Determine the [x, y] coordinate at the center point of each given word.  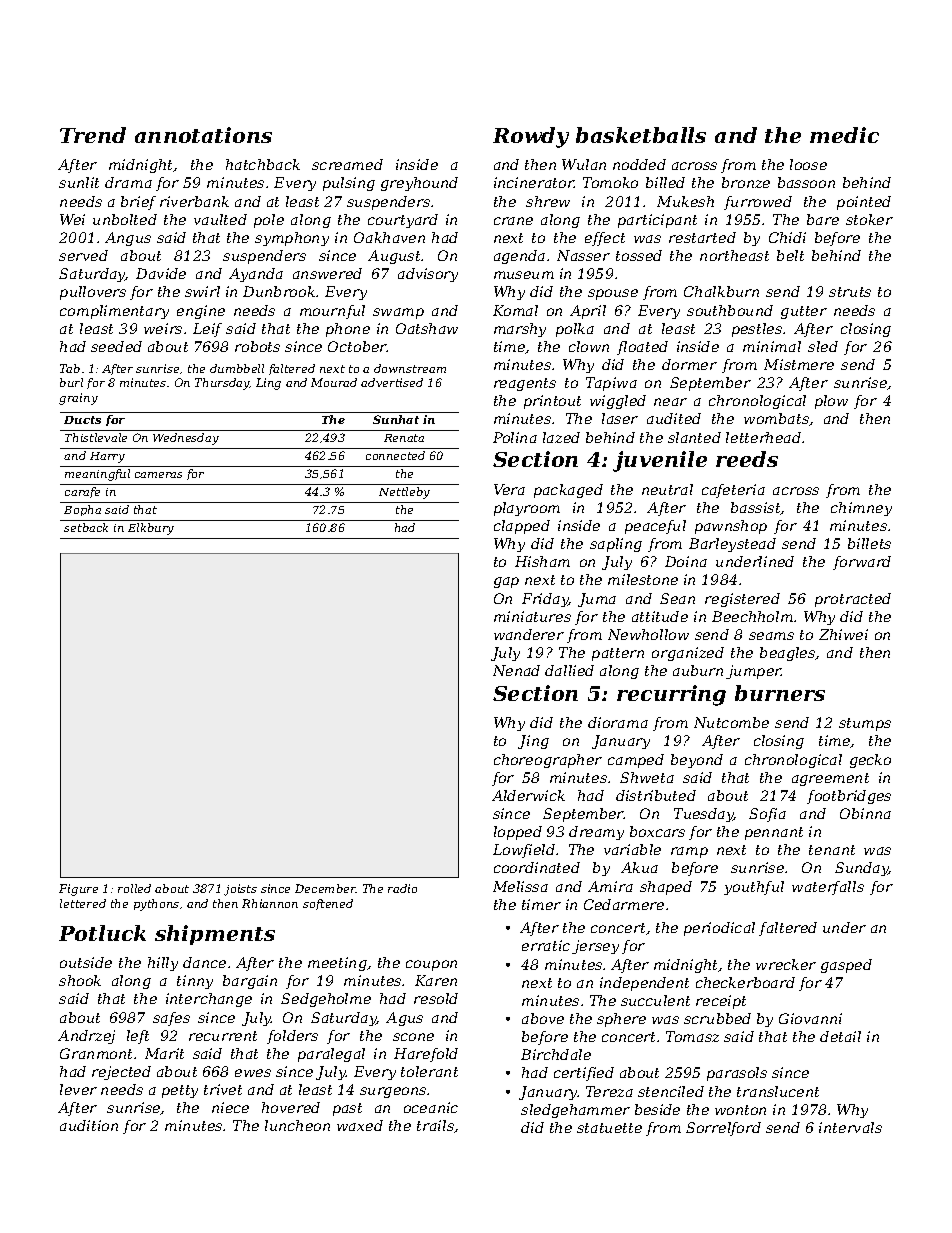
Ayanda [256, 275]
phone [348, 330]
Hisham [542, 561]
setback [86, 527]
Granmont [96, 1053]
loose [808, 164]
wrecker [786, 964]
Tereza [609, 1091]
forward [862, 563]
